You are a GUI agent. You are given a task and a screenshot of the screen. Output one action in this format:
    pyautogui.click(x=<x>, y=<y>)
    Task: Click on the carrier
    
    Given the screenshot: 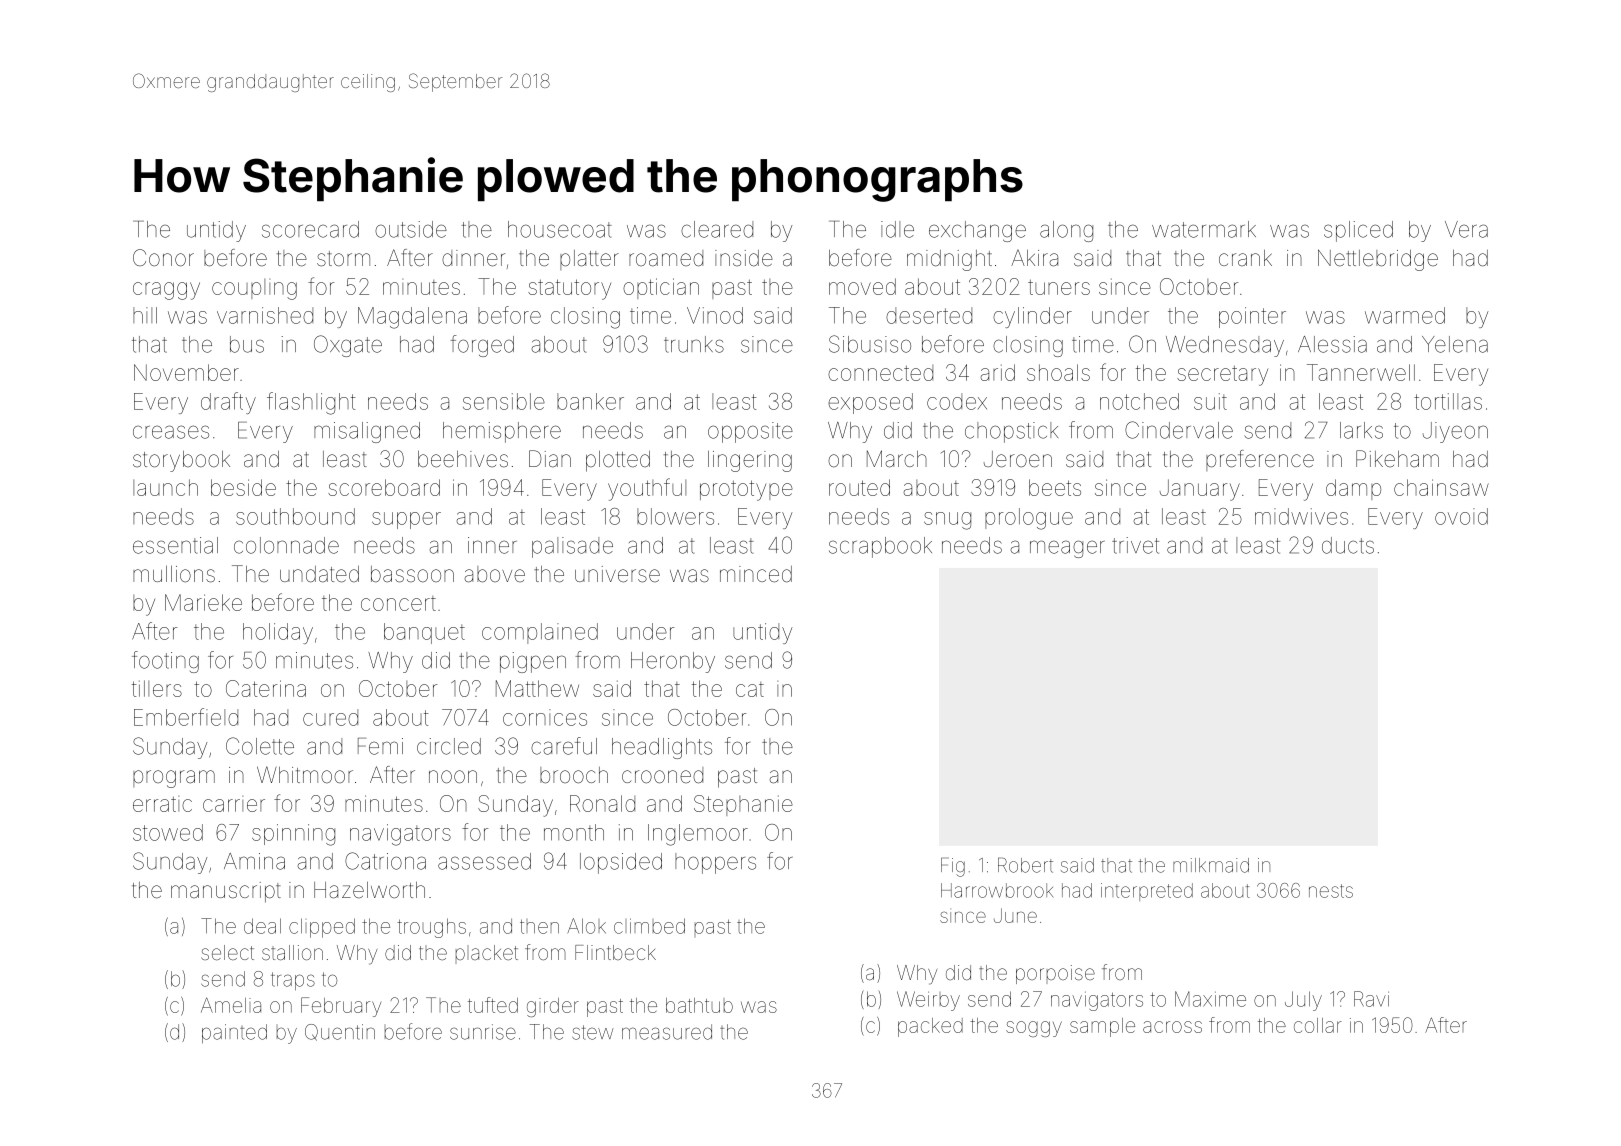 What is the action you would take?
    pyautogui.click(x=234, y=804)
